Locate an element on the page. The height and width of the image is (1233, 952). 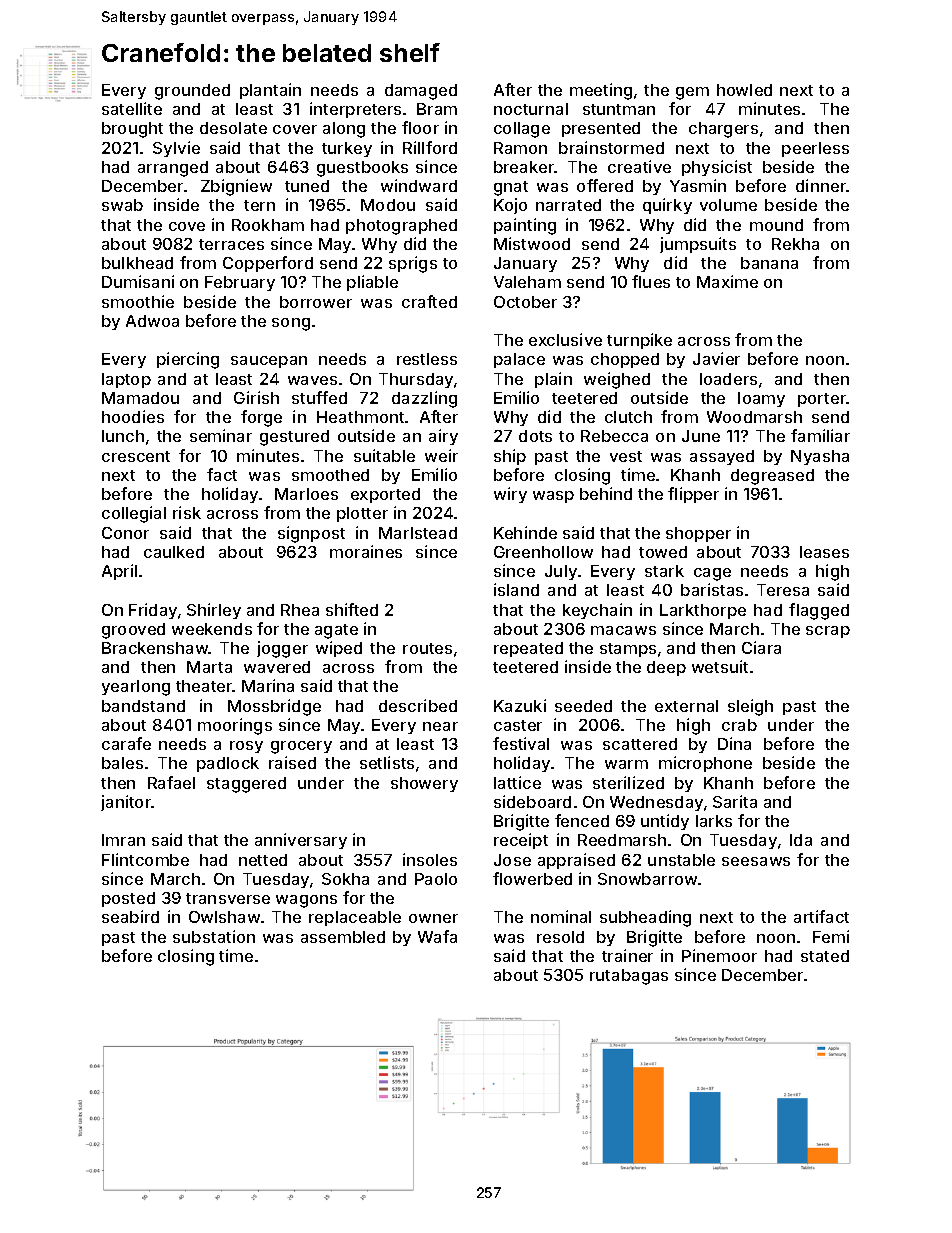
porter is located at coordinates (822, 400).
